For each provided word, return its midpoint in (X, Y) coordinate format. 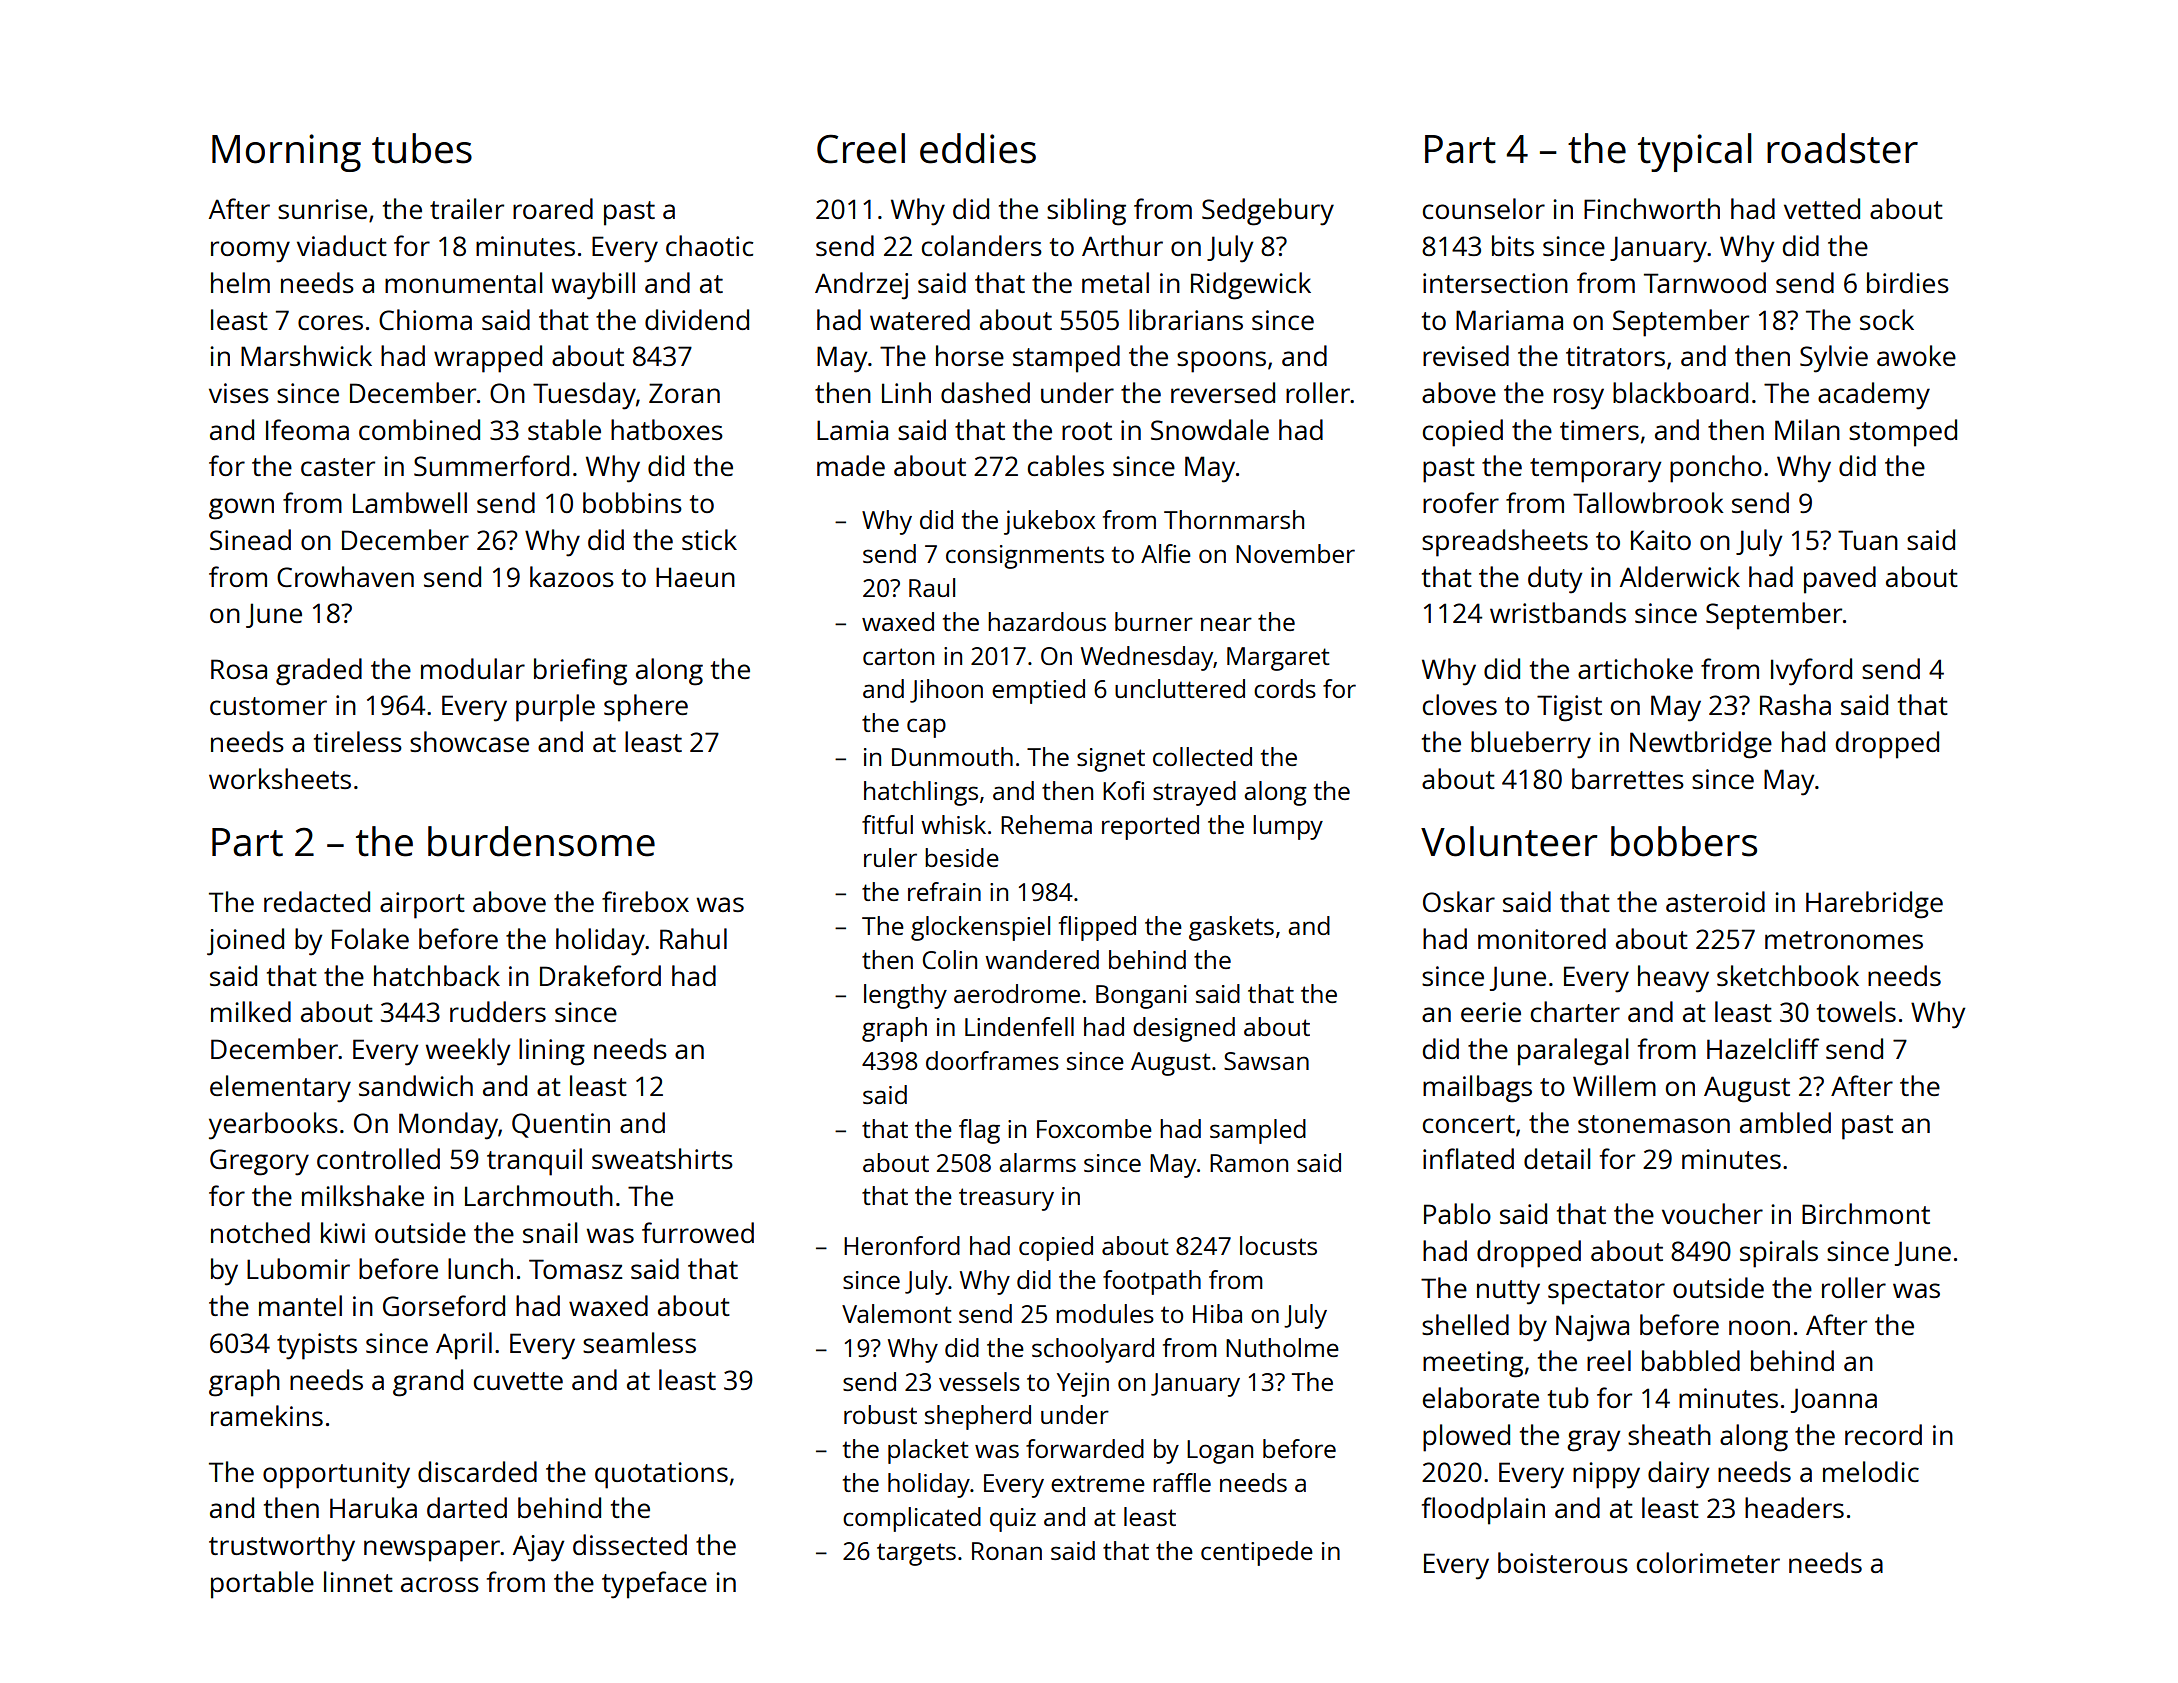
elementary (280, 1089)
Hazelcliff (1763, 1048)
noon (1759, 1327)
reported (1150, 827)
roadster (1842, 148)
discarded (477, 1471)
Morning (286, 153)
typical (1695, 152)
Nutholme (1282, 1347)
